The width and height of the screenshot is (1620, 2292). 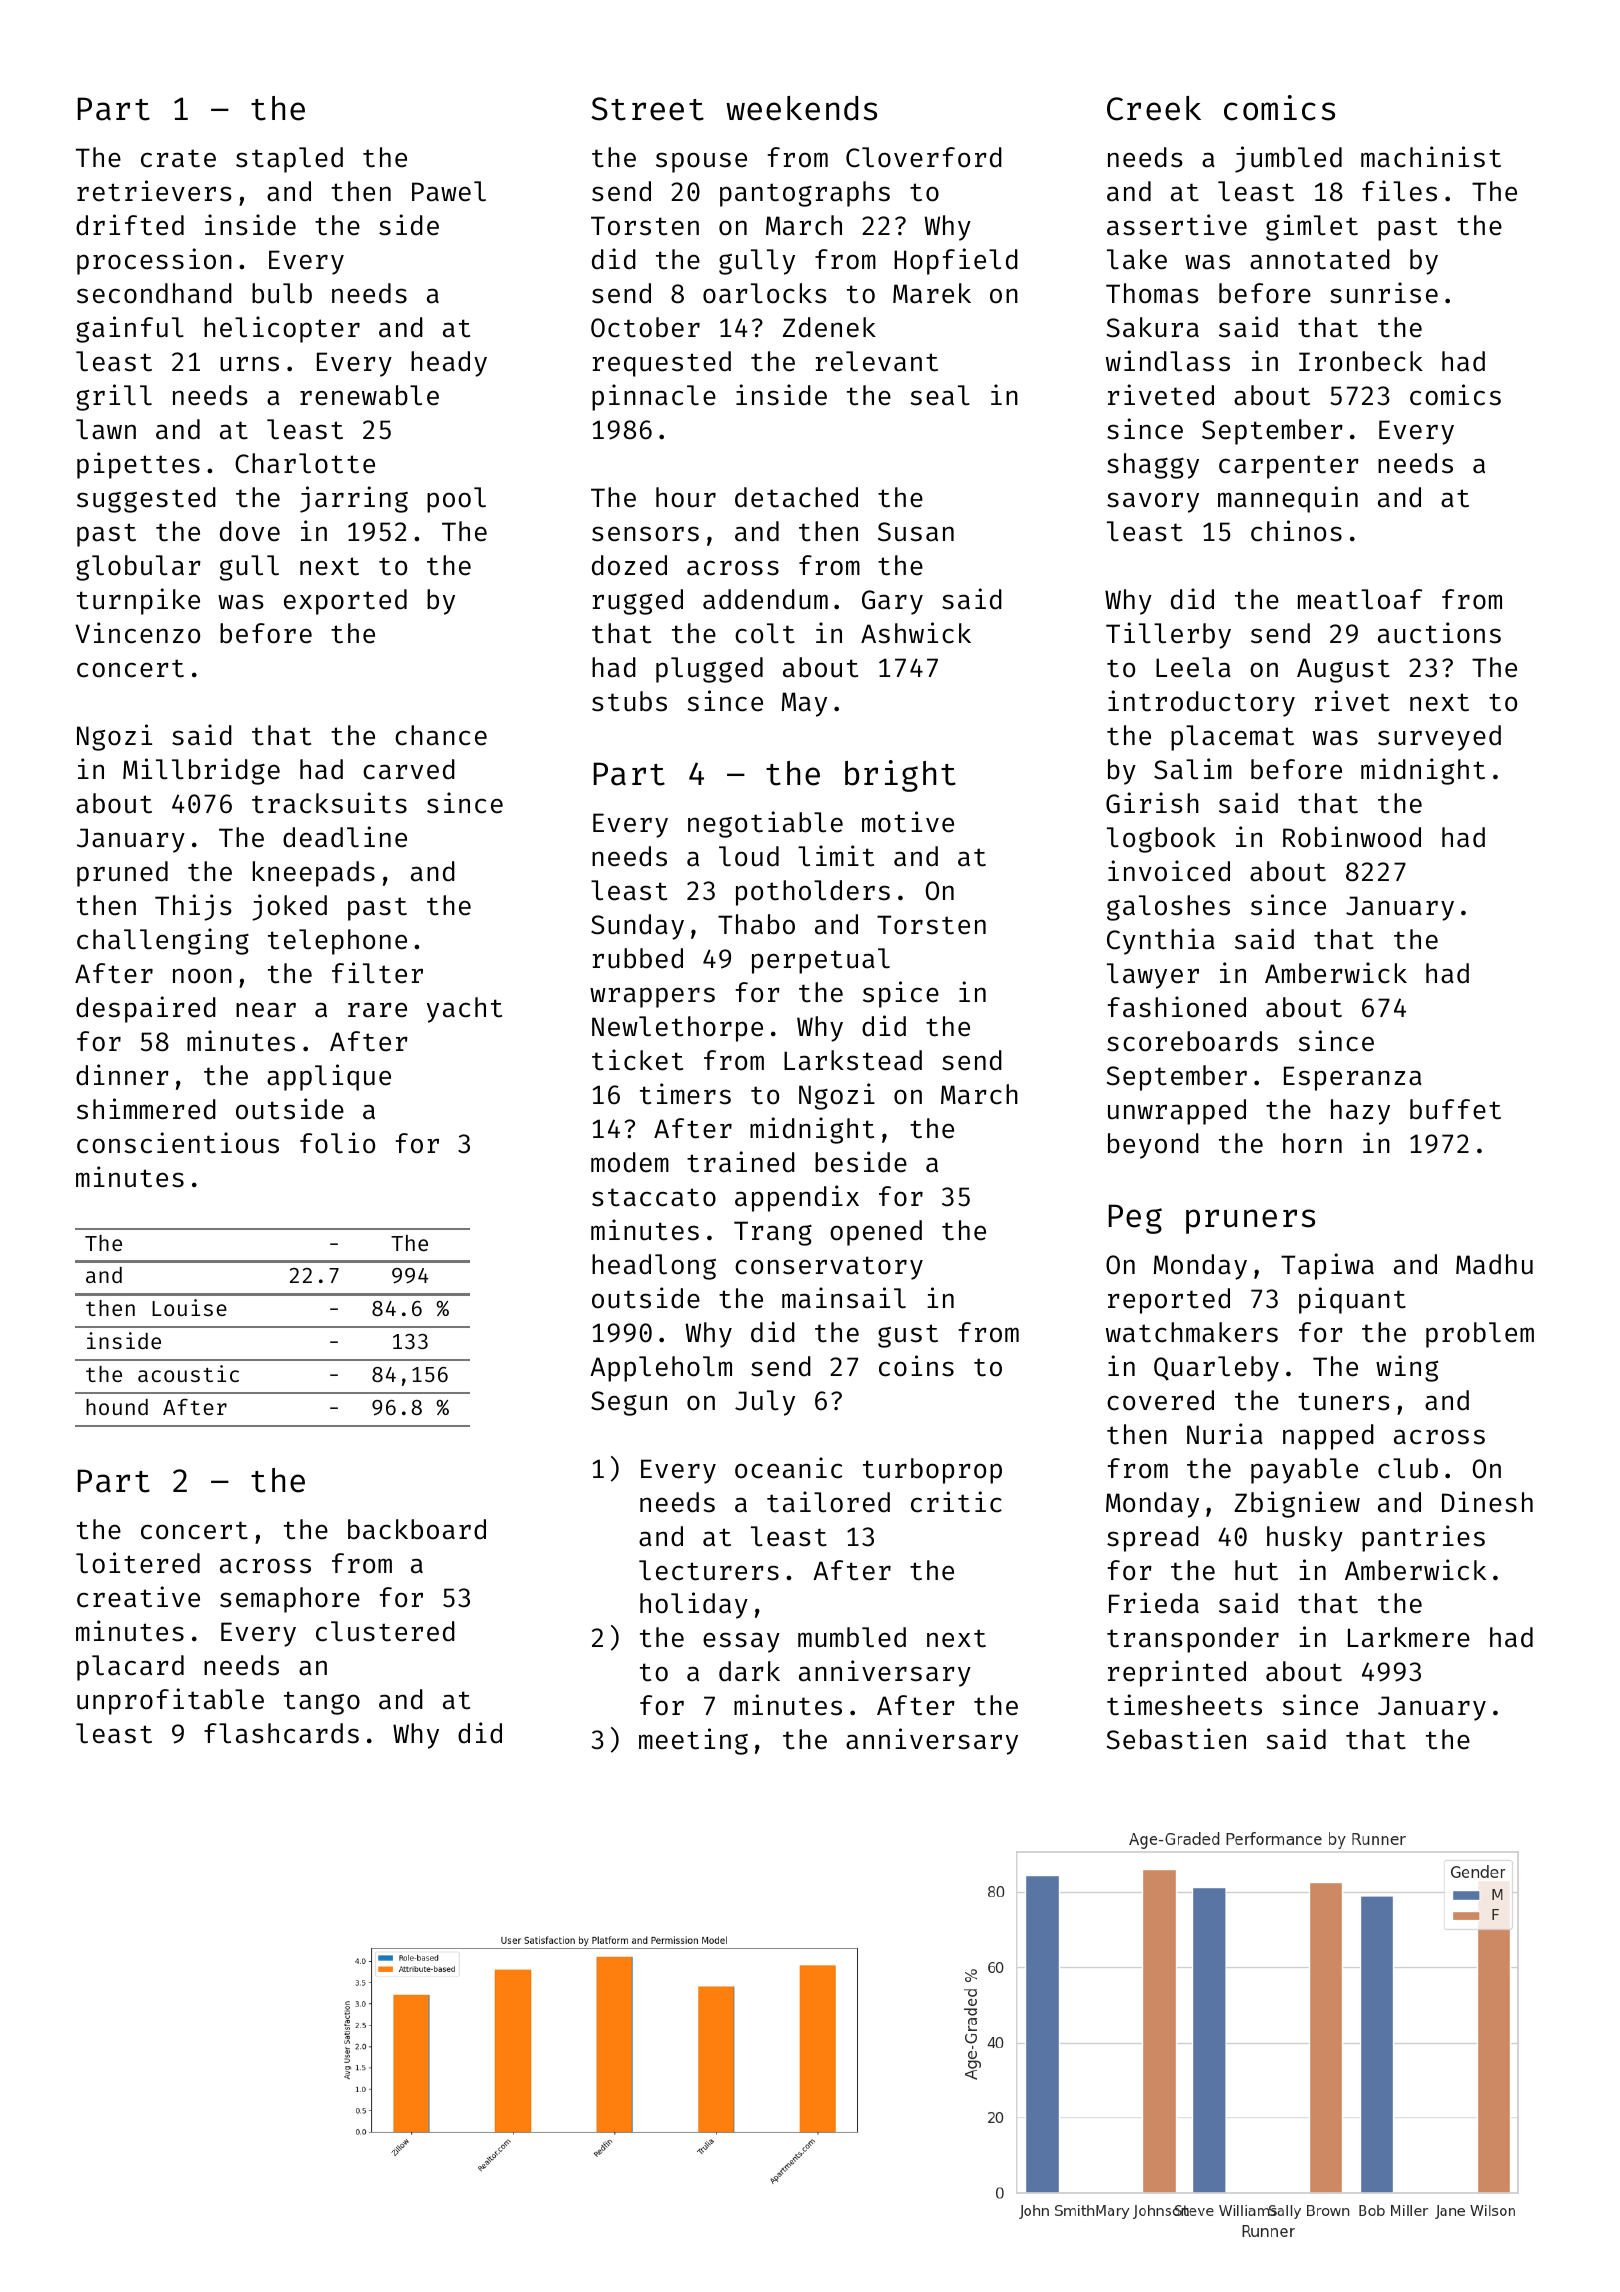 What do you see at coordinates (1431, 157) in the screenshot?
I see `machinist` at bounding box center [1431, 157].
